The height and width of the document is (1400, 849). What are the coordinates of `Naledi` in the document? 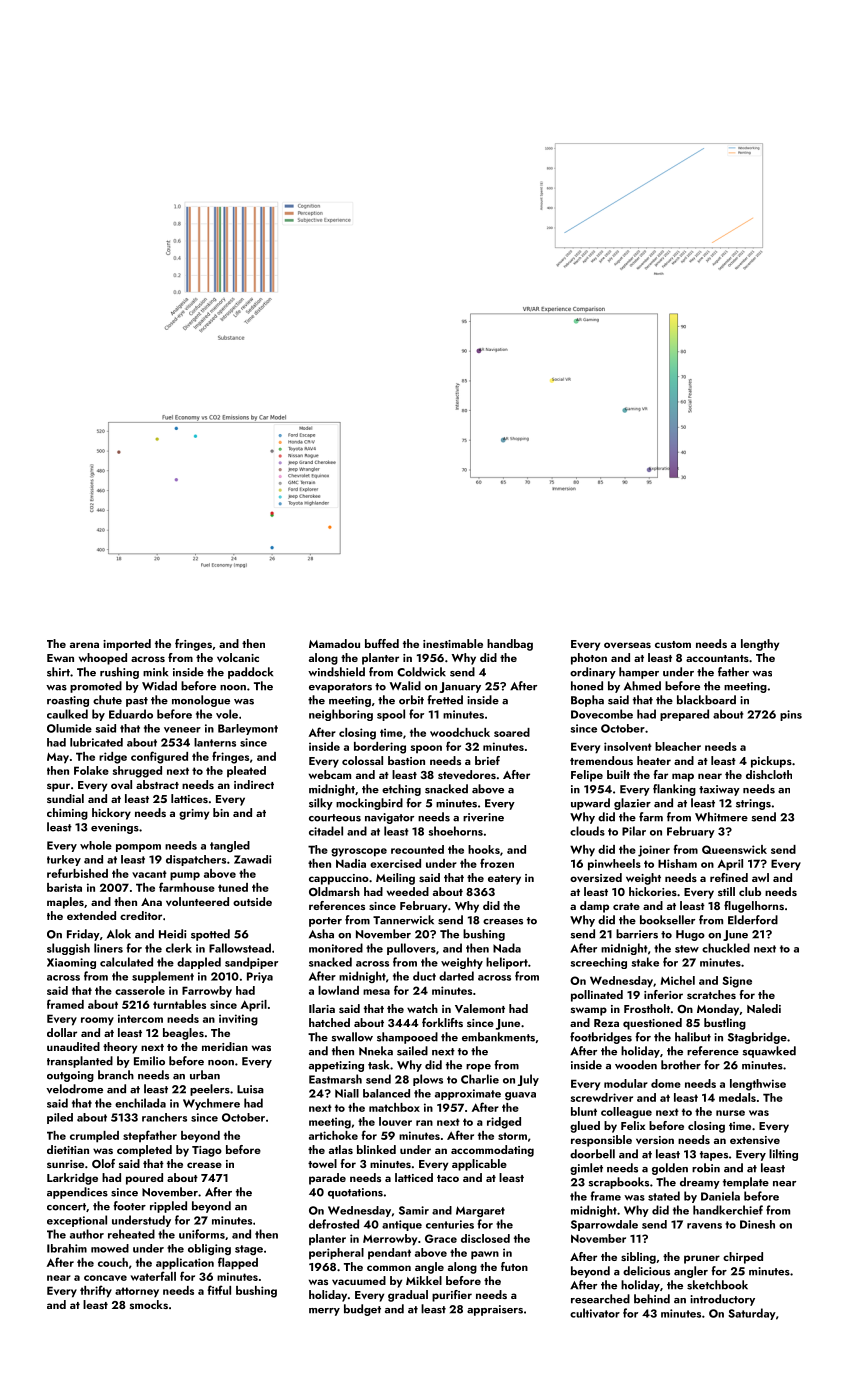 It's located at (764, 1008).
